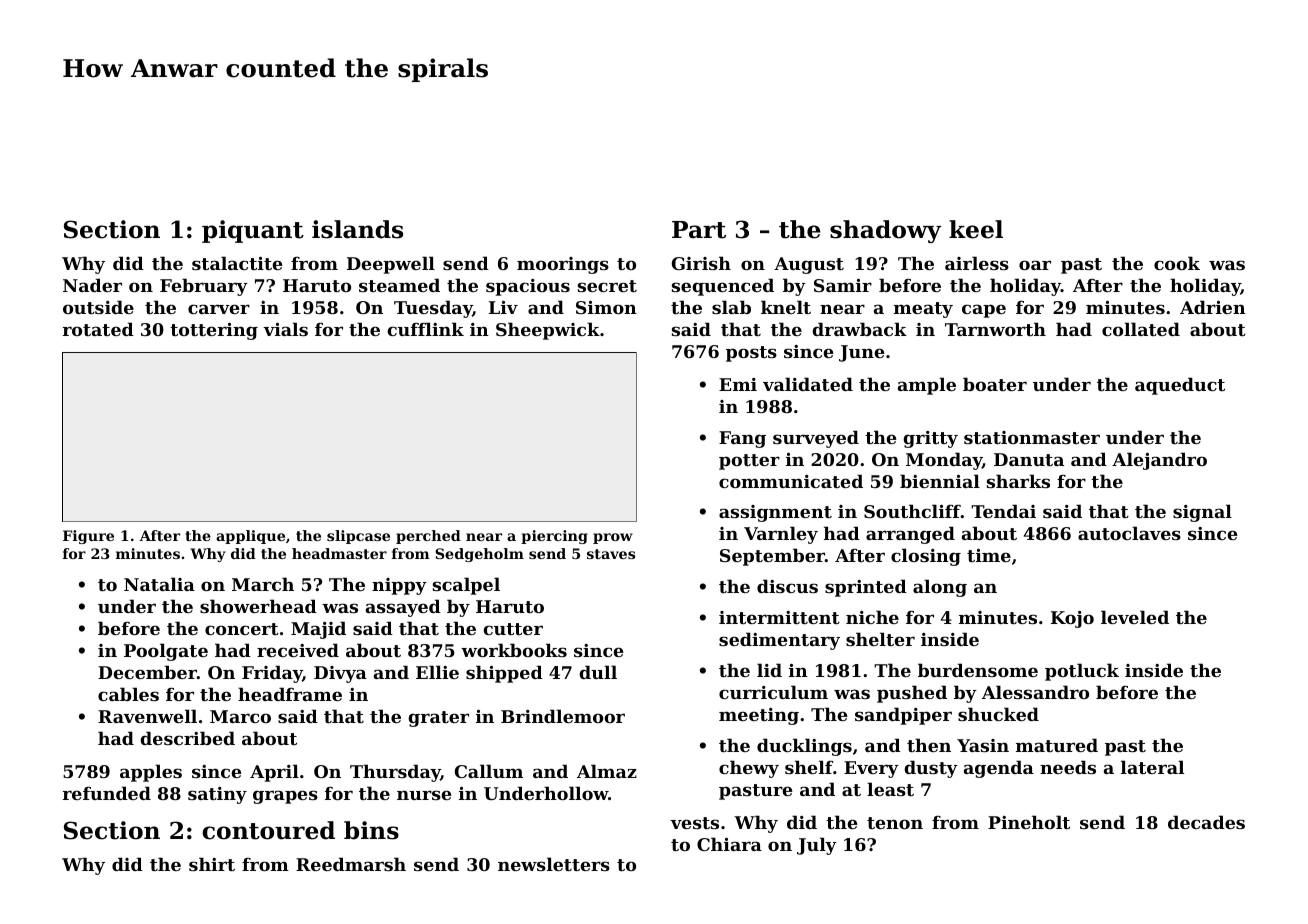 This document has height=924, width=1308. What do you see at coordinates (804, 747) in the document?
I see `ducklings` at bounding box center [804, 747].
